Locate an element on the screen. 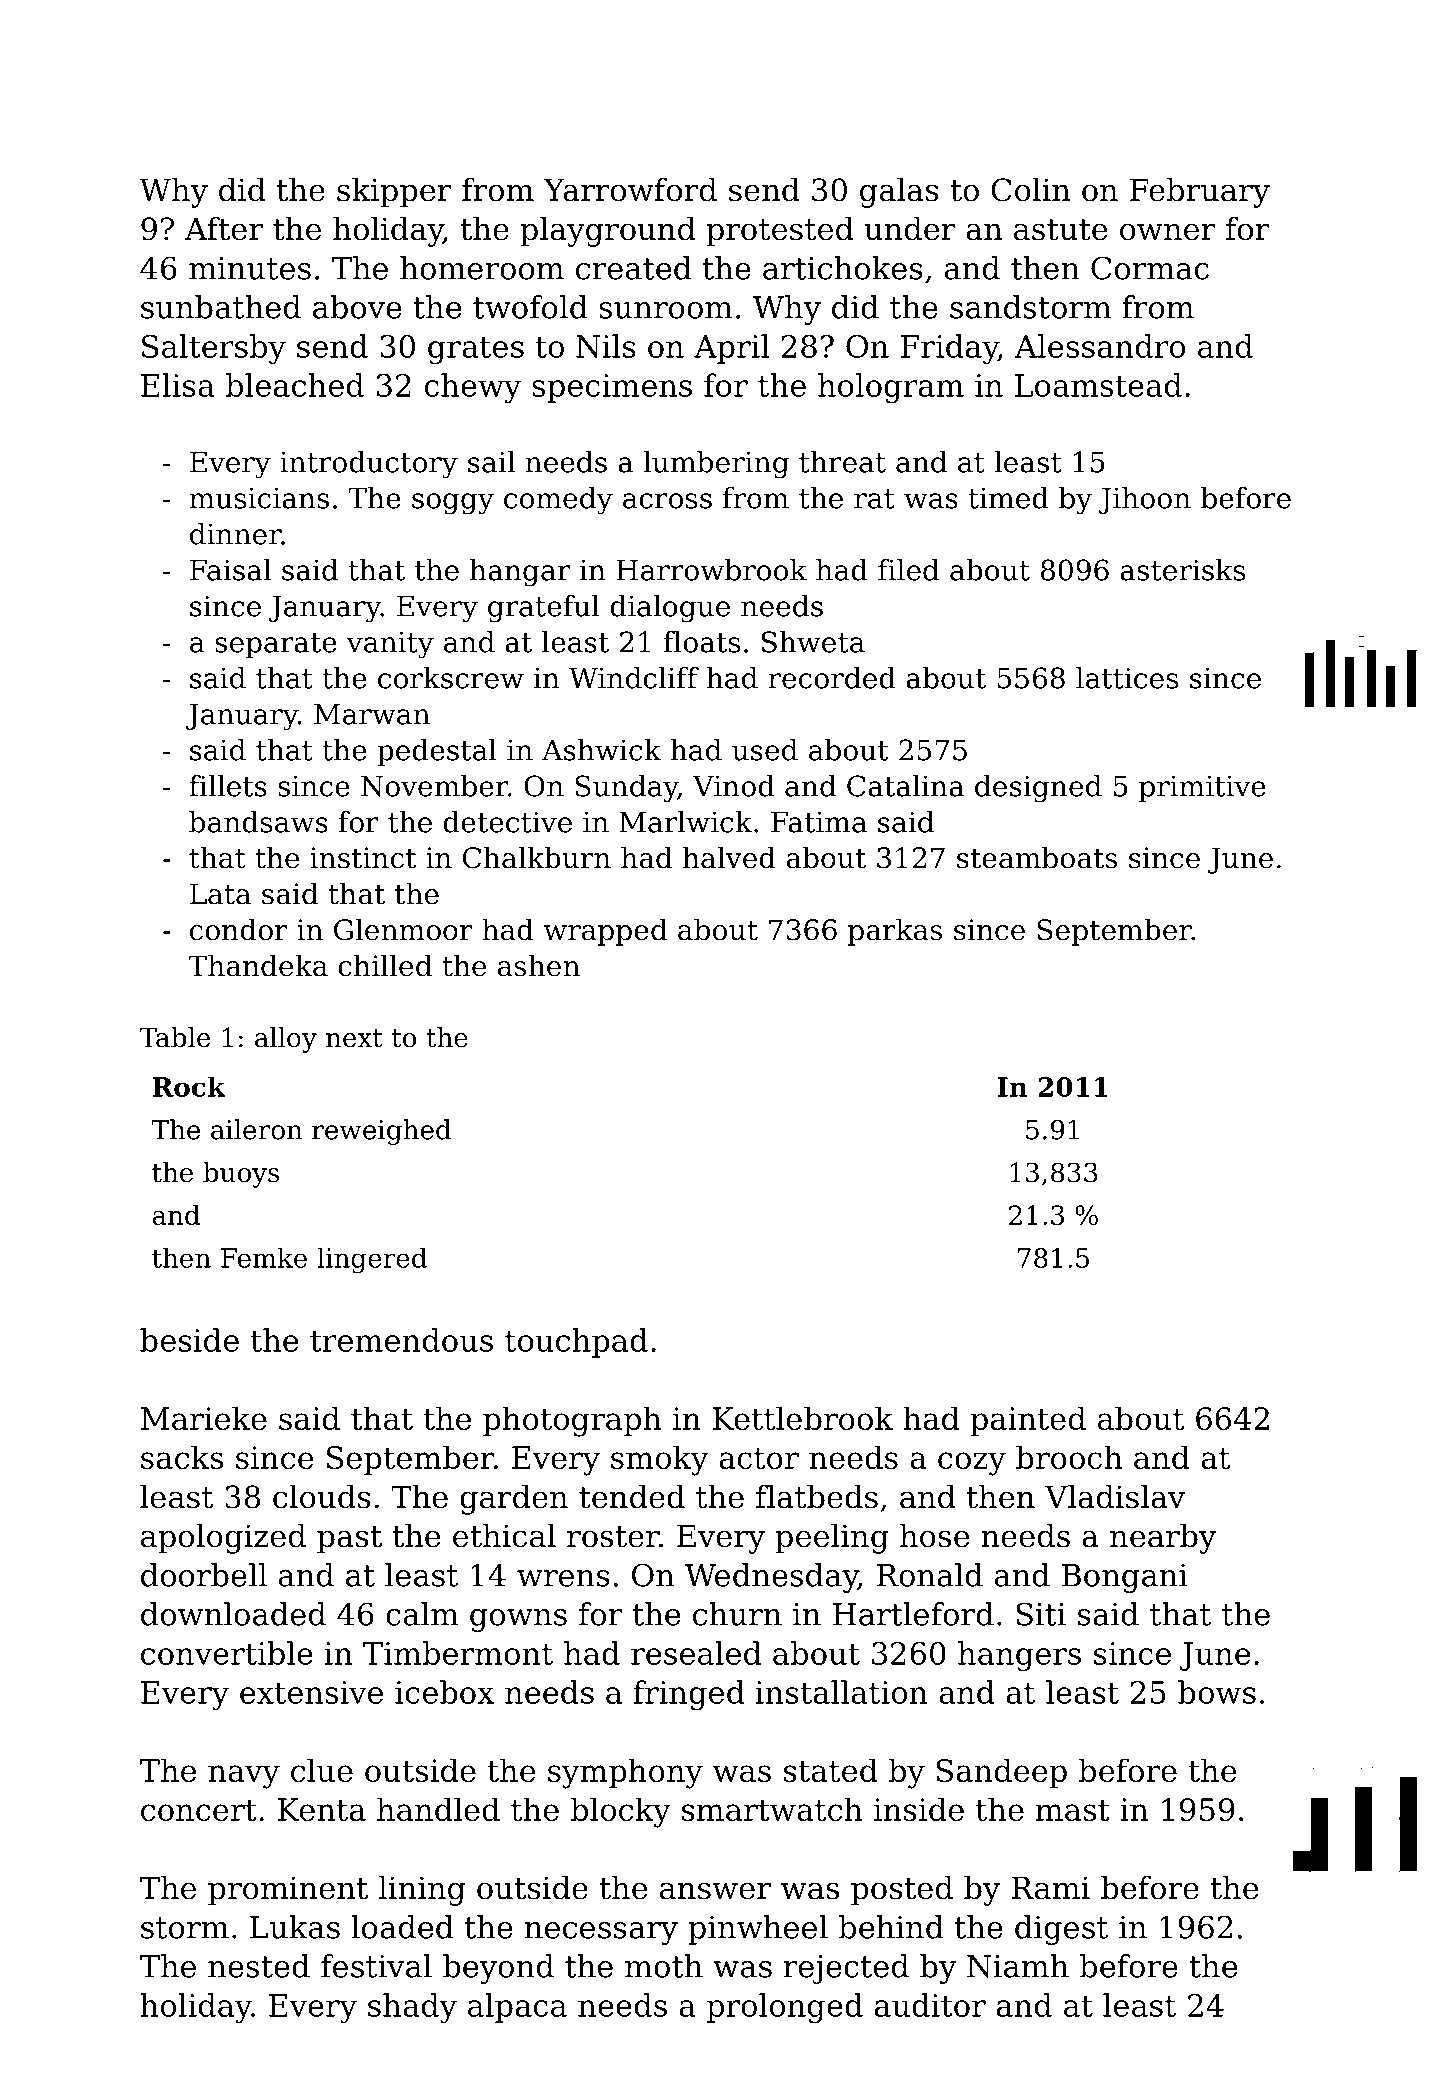 This screenshot has width=1450, height=2100. lattices is located at coordinates (1127, 678).
